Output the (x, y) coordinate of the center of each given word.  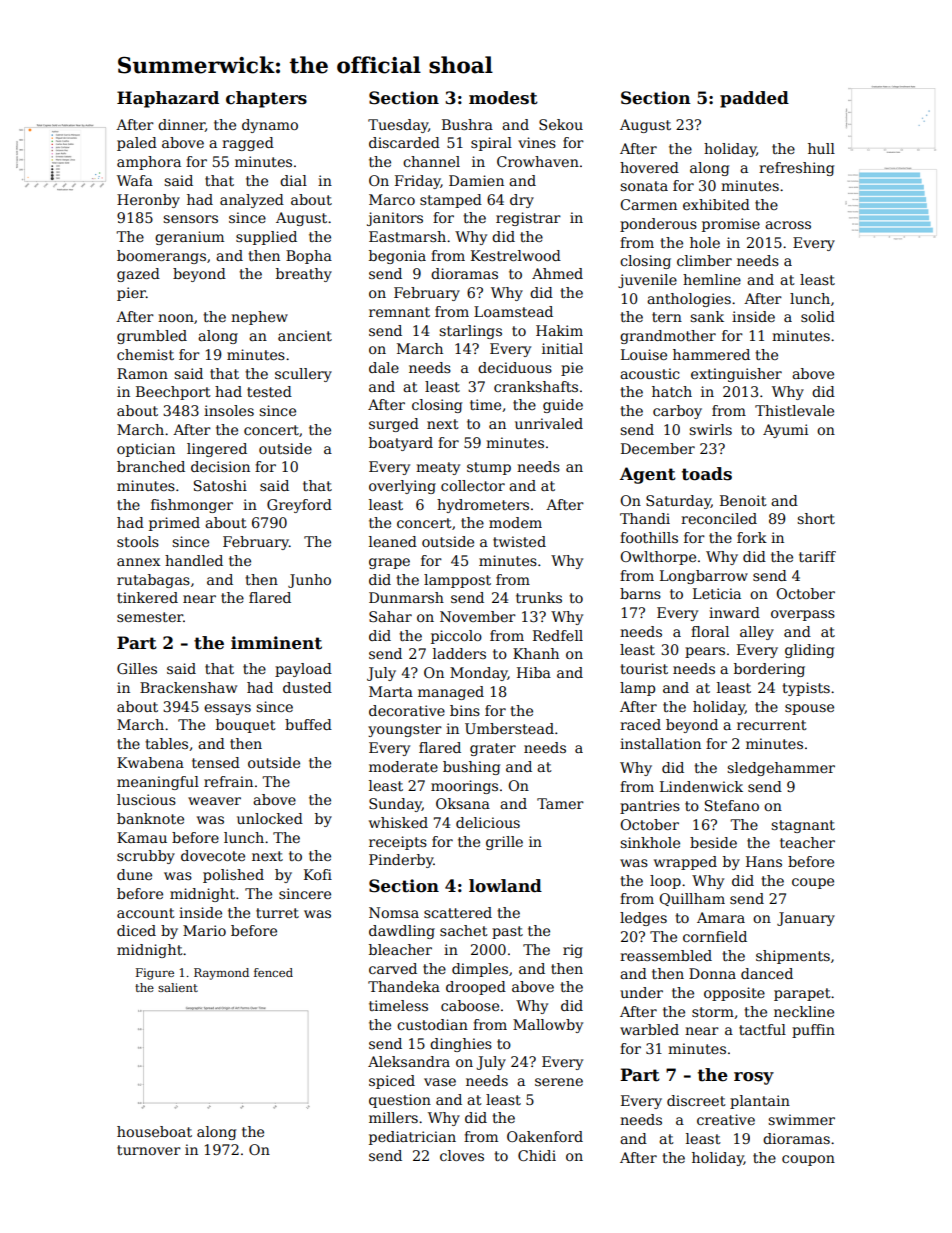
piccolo (456, 637)
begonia (397, 257)
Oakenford (545, 1136)
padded (754, 99)
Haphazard (168, 99)
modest (503, 98)
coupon (808, 1160)
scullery (303, 375)
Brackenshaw (188, 687)
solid (818, 316)
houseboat (154, 1131)
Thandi (645, 518)
